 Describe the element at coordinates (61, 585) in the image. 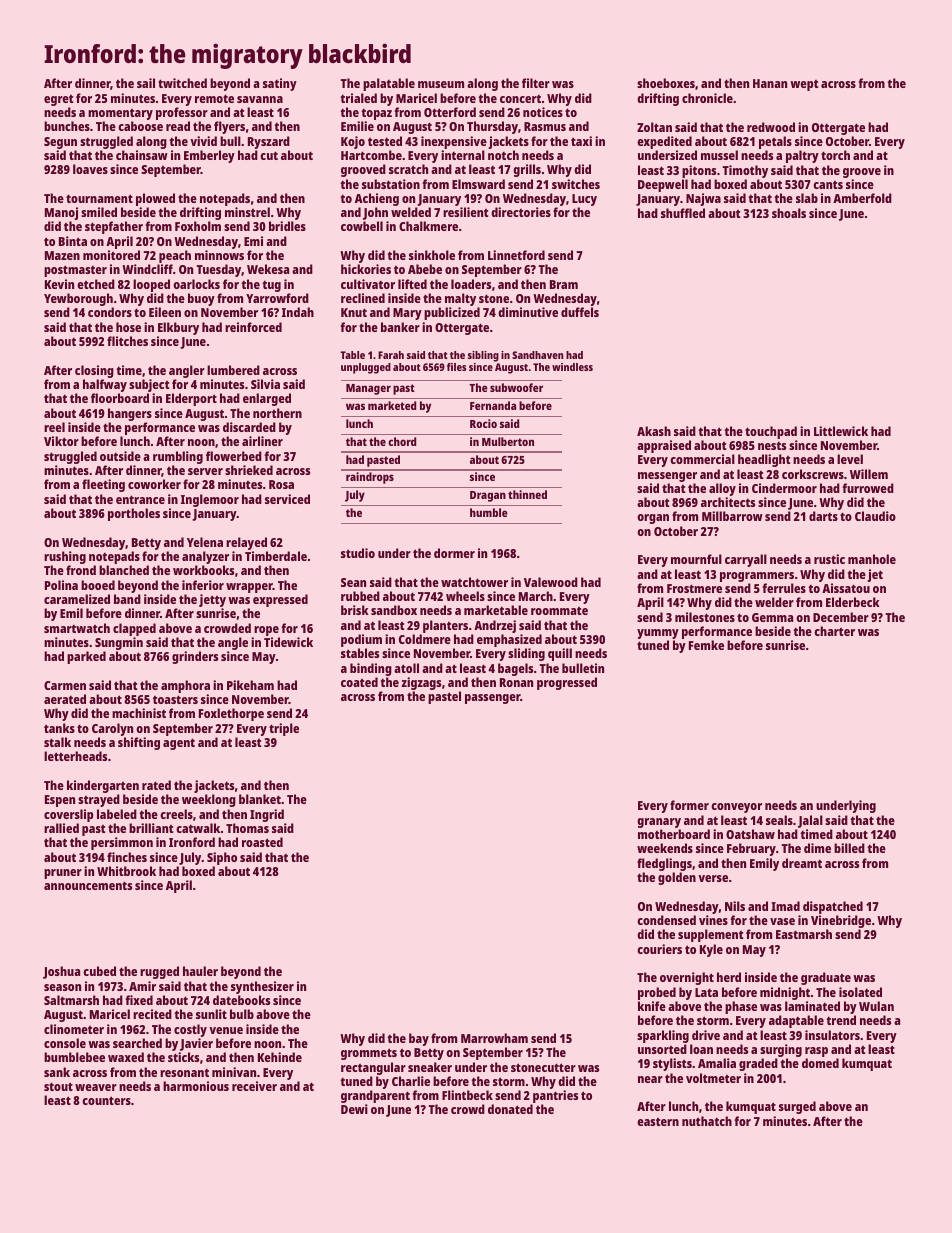

I see `Polina` at that location.
